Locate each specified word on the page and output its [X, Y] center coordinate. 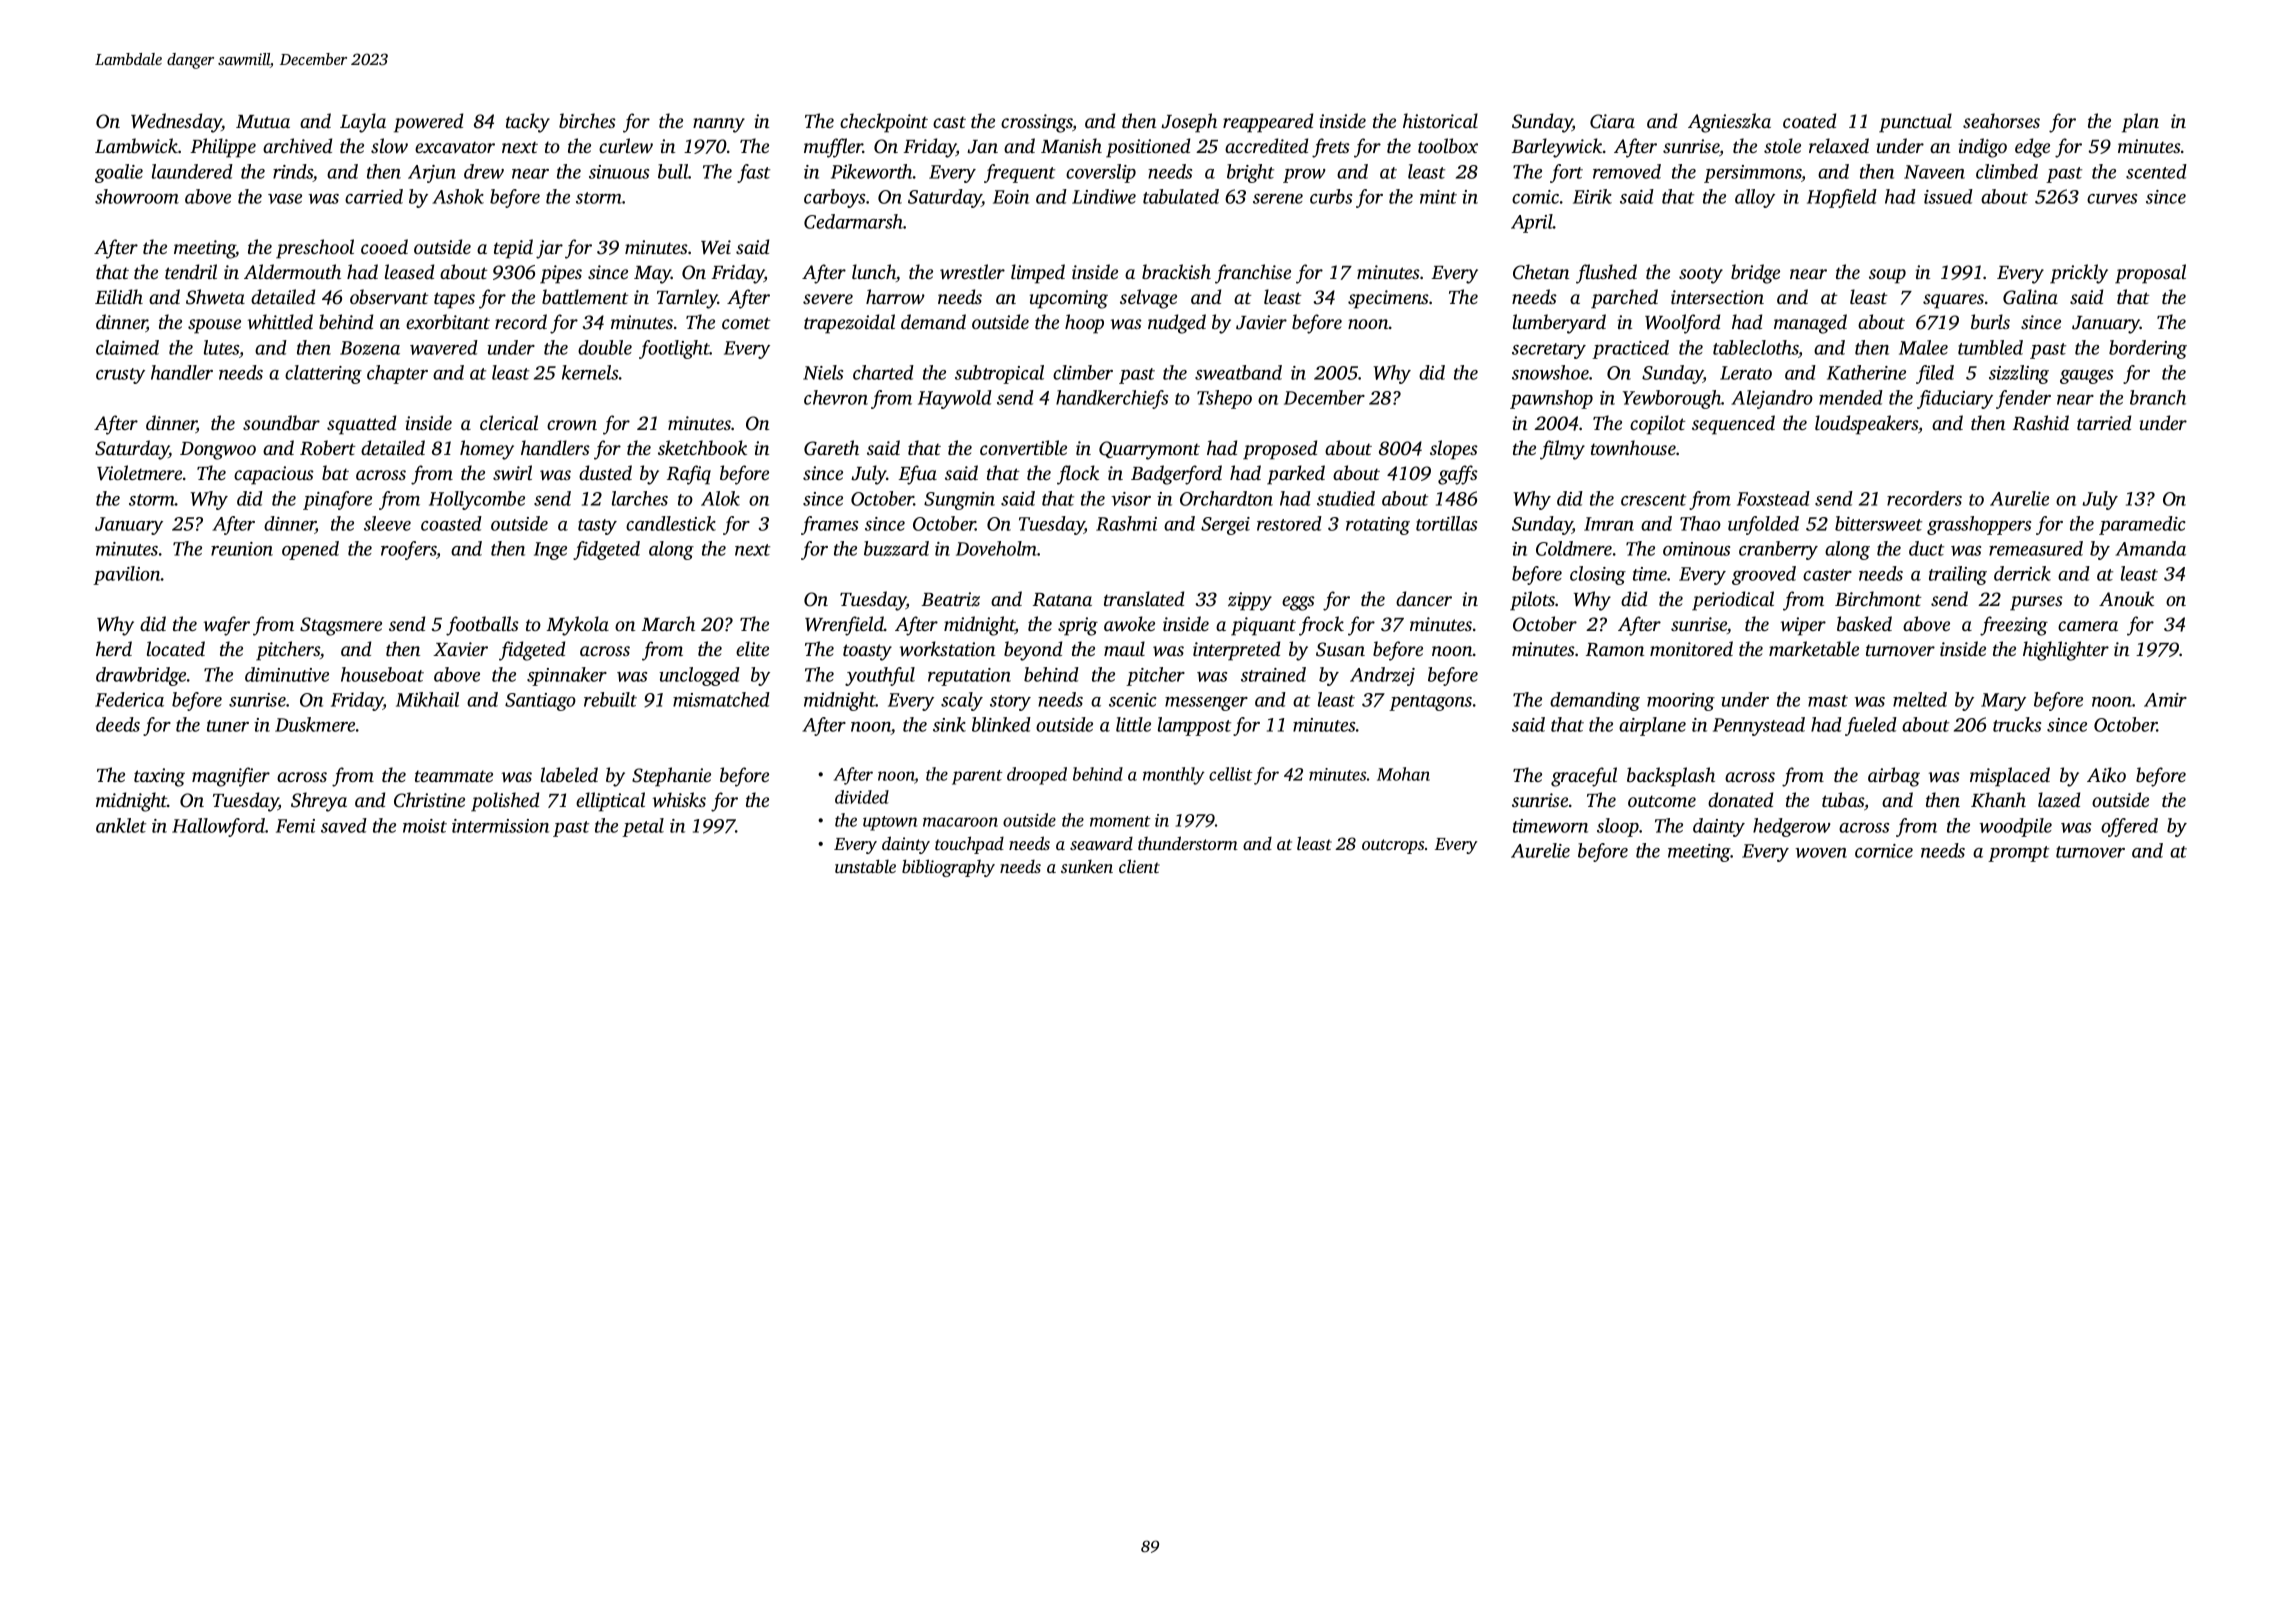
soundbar [281, 422]
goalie [119, 173]
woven [1821, 853]
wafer [227, 626]
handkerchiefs [1112, 399]
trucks [2017, 724]
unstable [865, 866]
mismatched [721, 699]
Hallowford [218, 827]
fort [1566, 173]
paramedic [2142, 525]
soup [1887, 276]
